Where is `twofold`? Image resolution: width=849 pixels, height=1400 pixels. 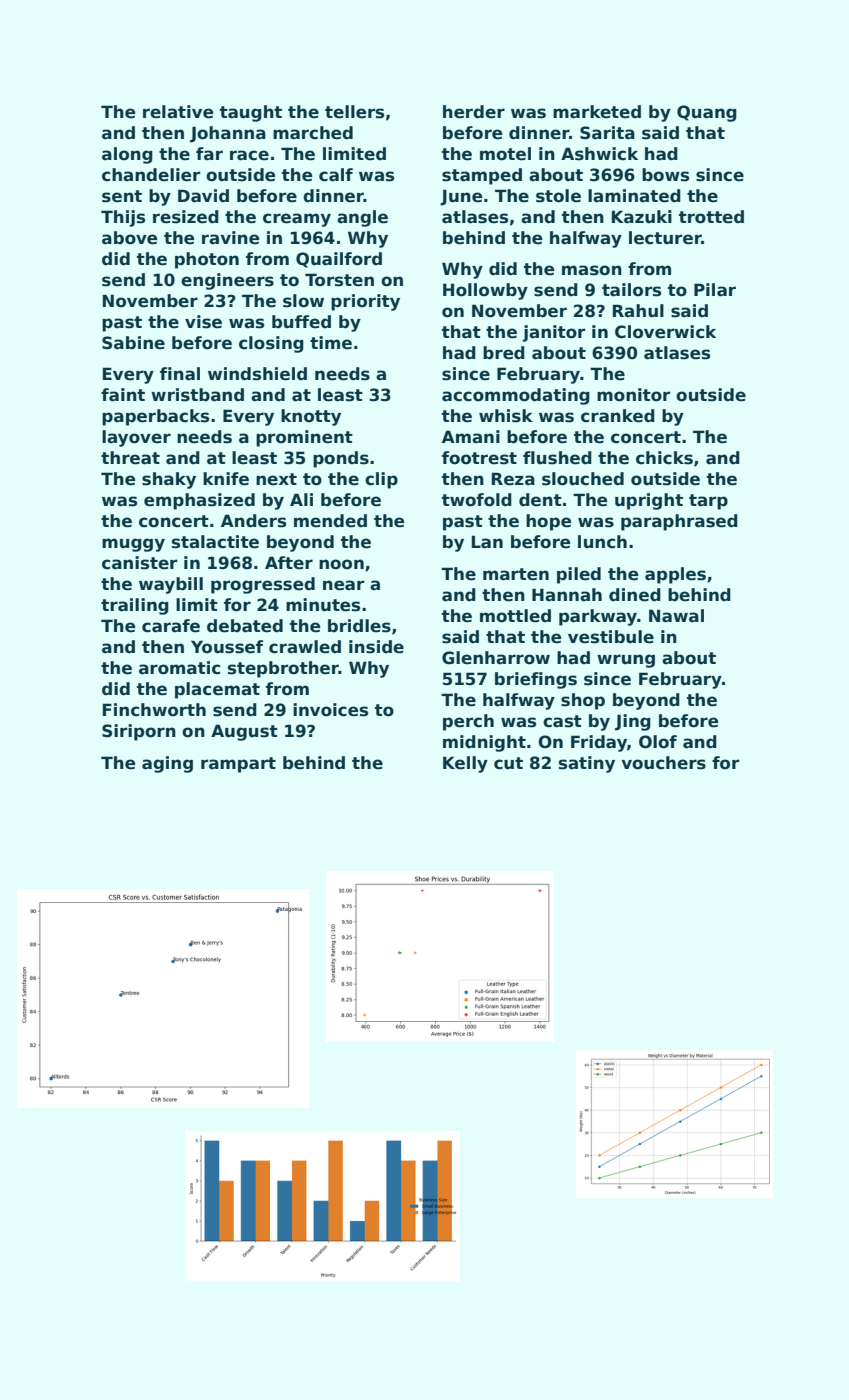
twofold is located at coordinates (477, 500).
